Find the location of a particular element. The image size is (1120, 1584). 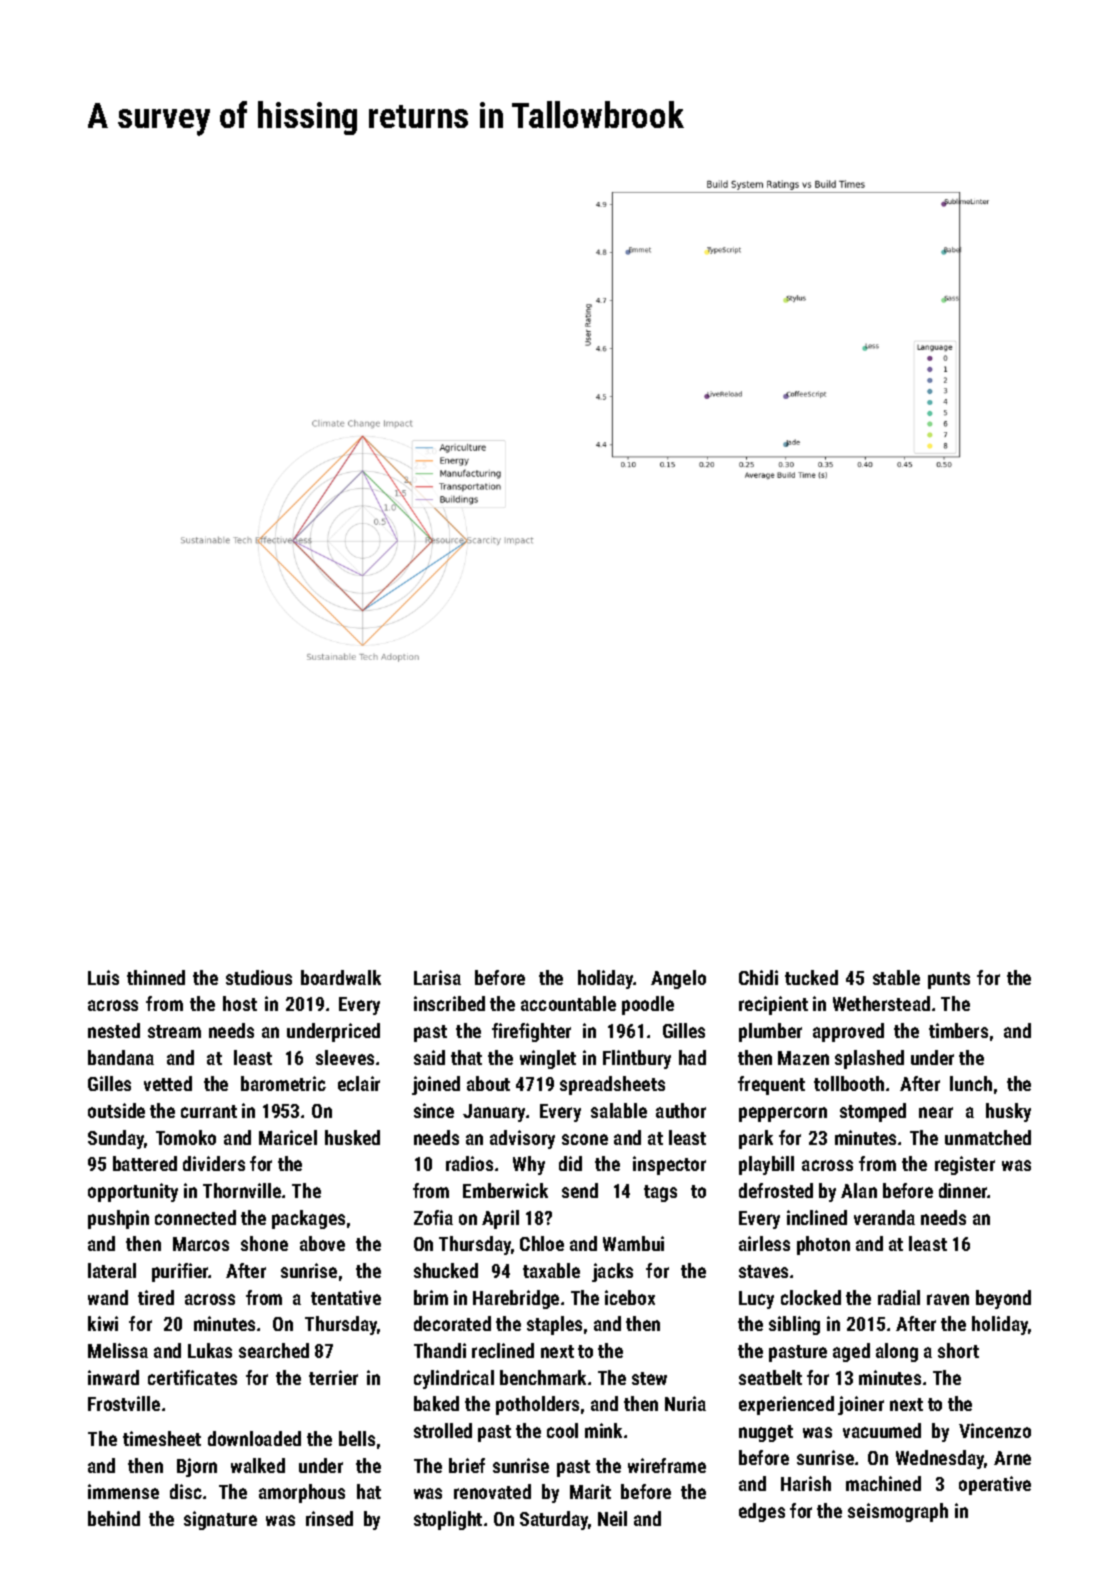

playbill is located at coordinates (766, 1165).
